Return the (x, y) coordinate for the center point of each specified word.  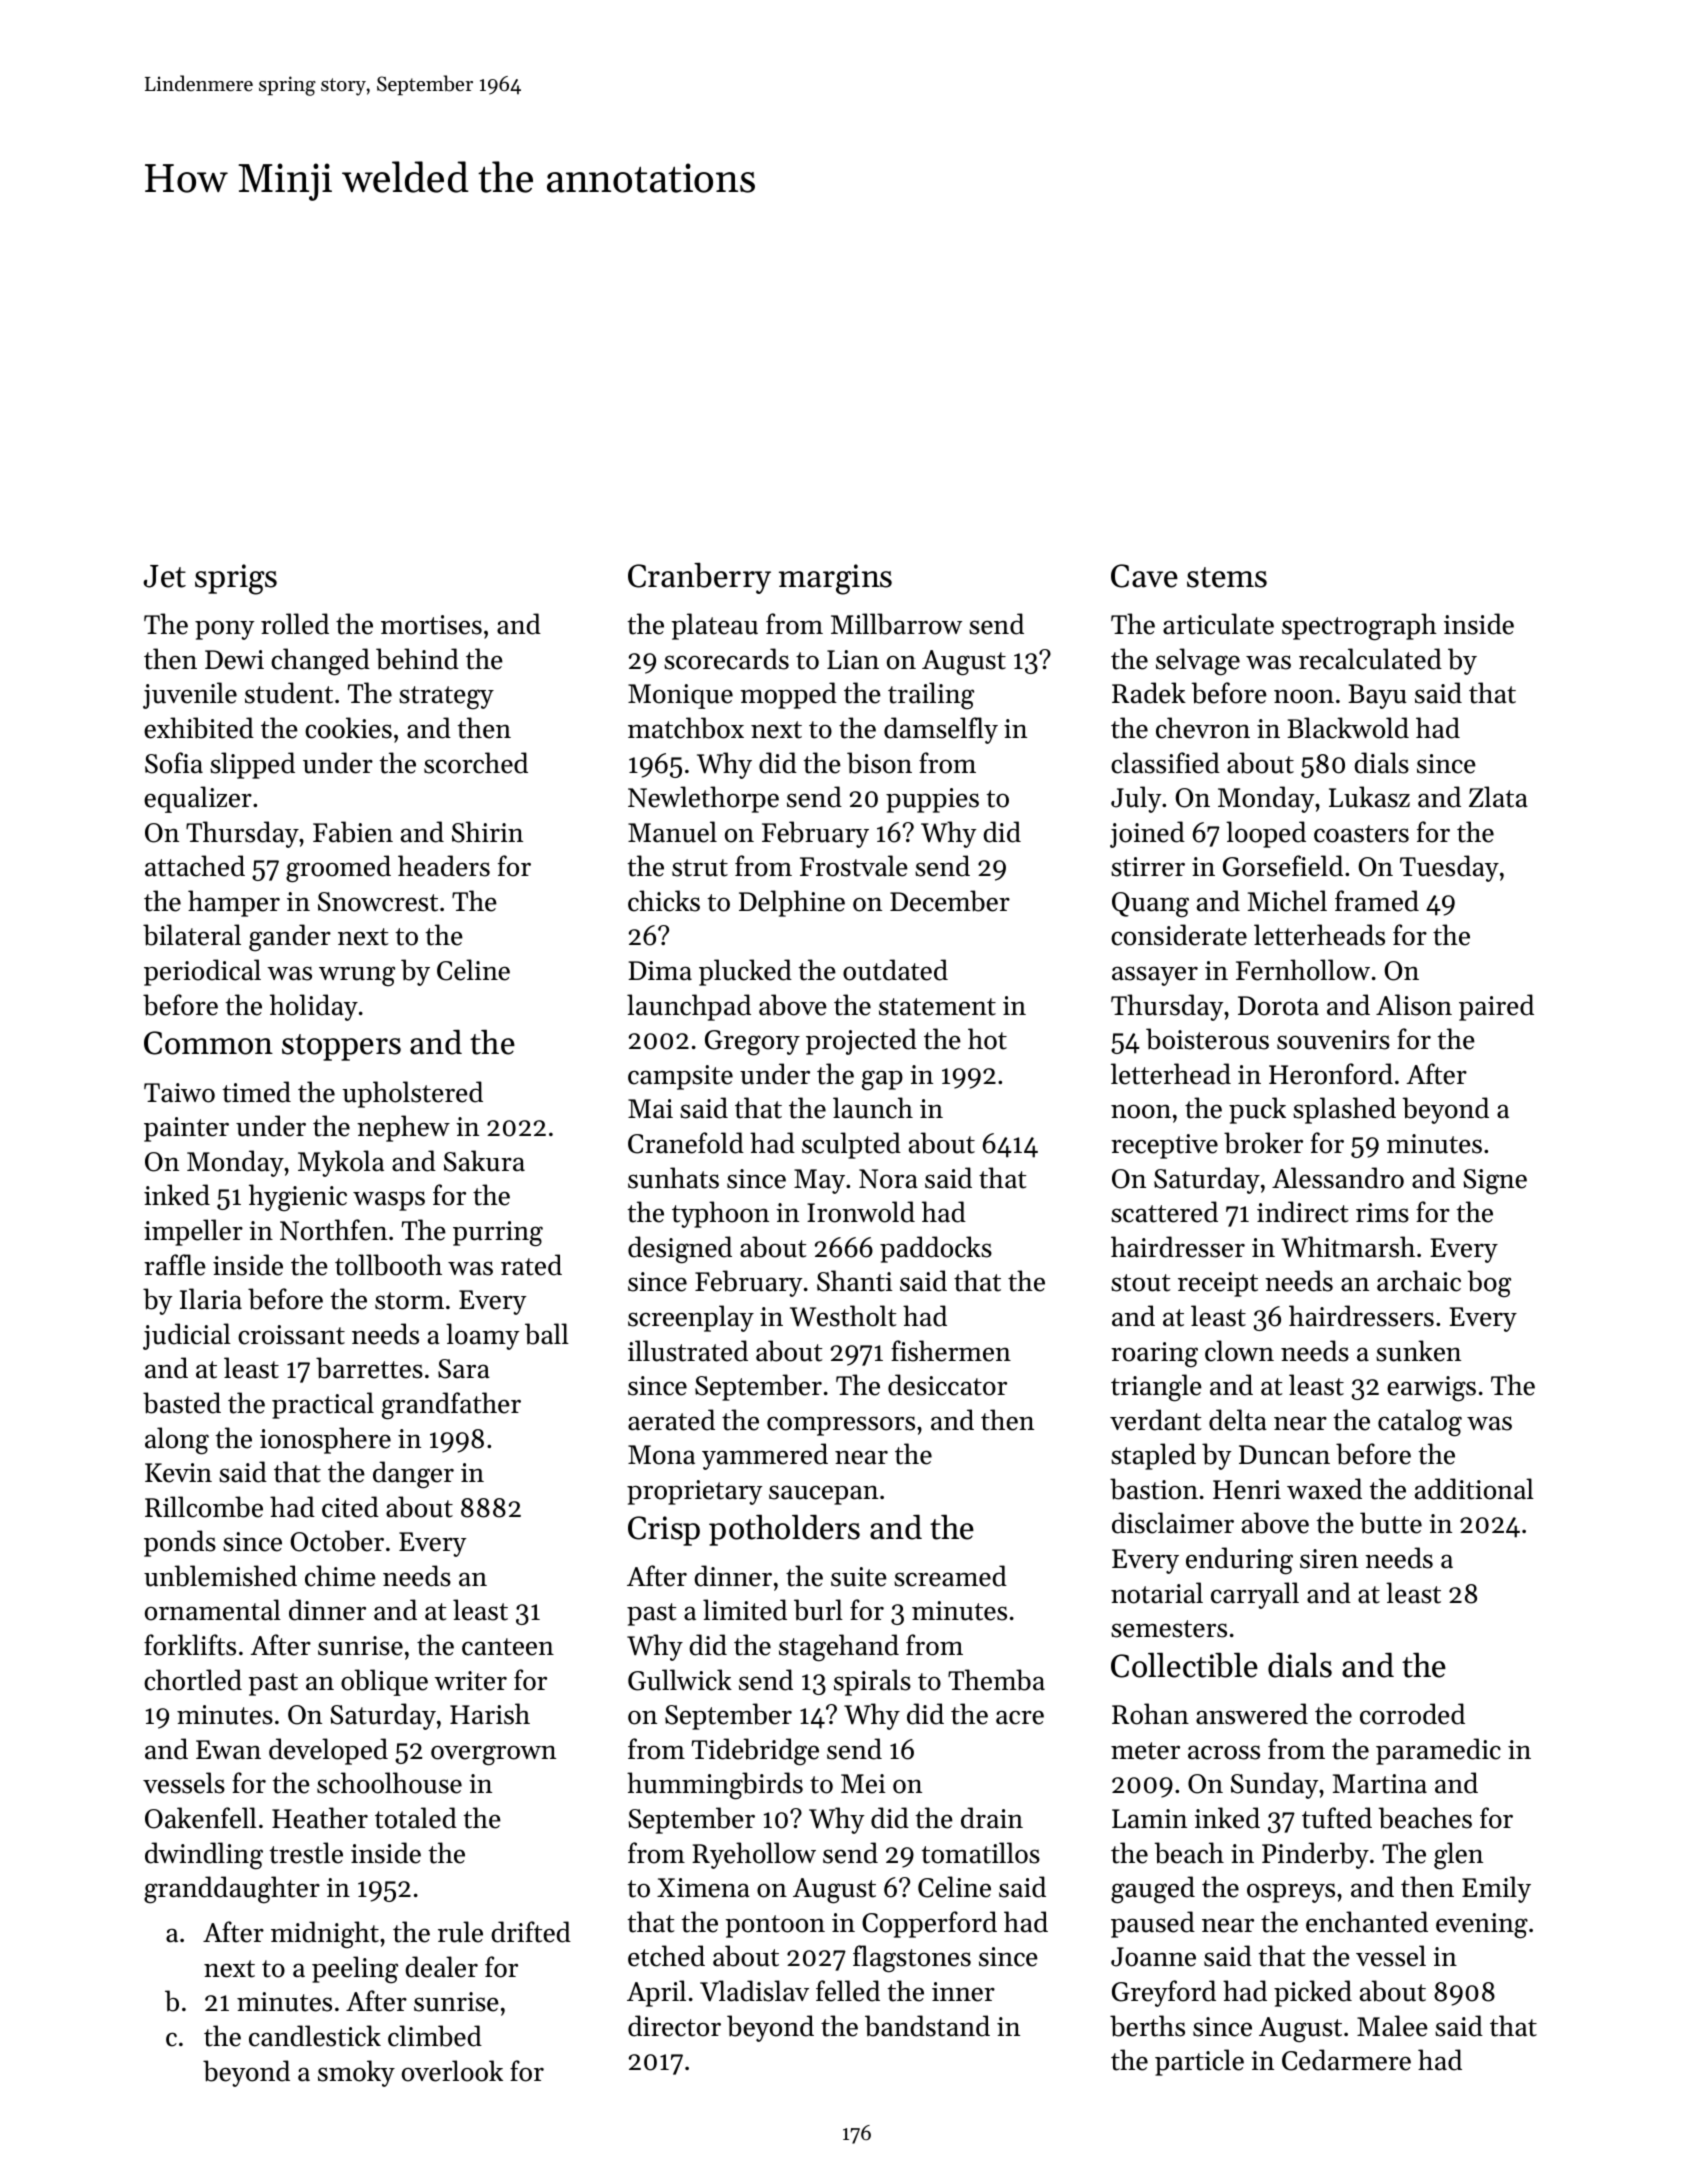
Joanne (1153, 1957)
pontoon (775, 1926)
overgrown (493, 1755)
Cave (1144, 576)
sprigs (236, 579)
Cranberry (699, 578)
